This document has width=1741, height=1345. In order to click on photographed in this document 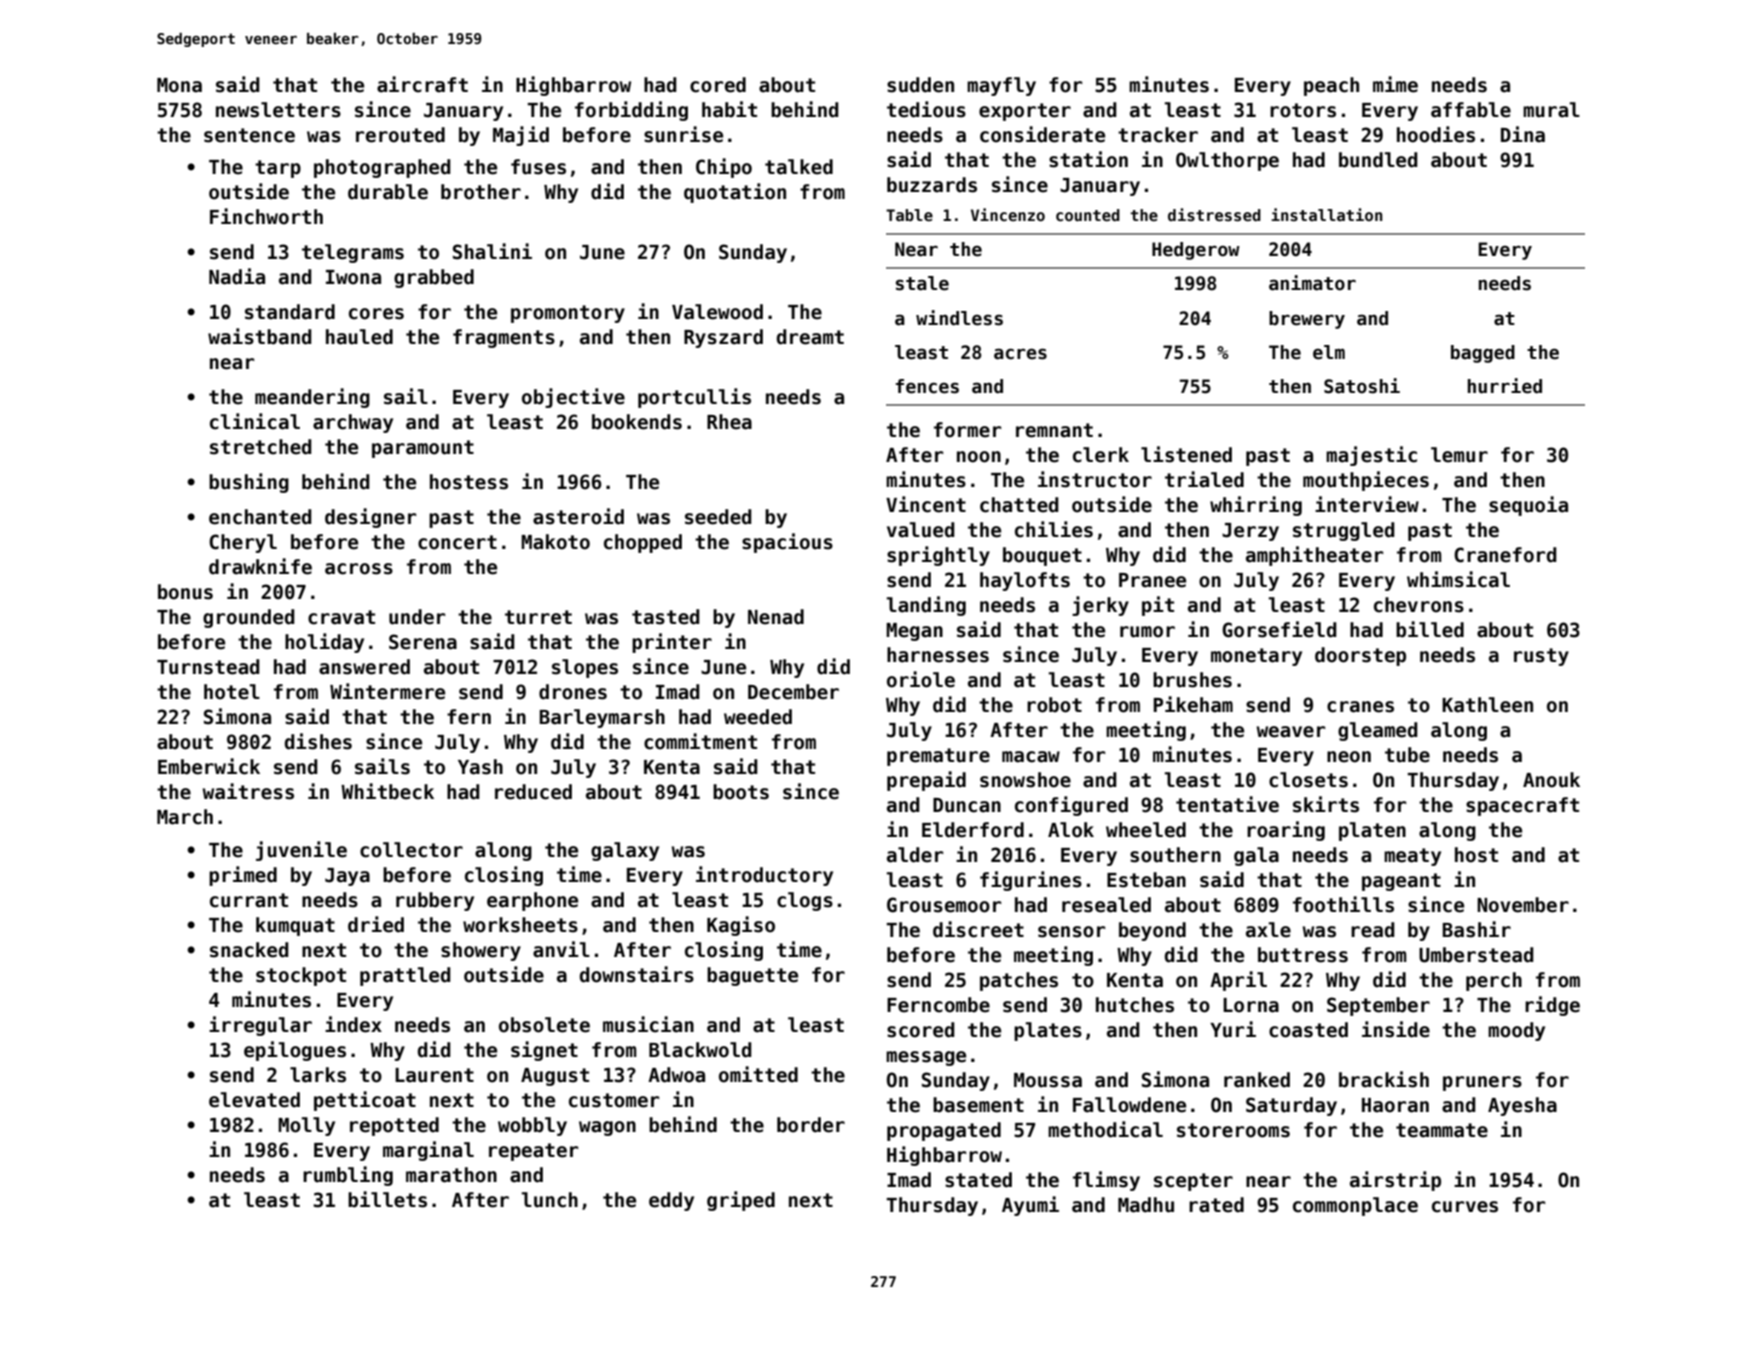, I will do `click(382, 168)`.
